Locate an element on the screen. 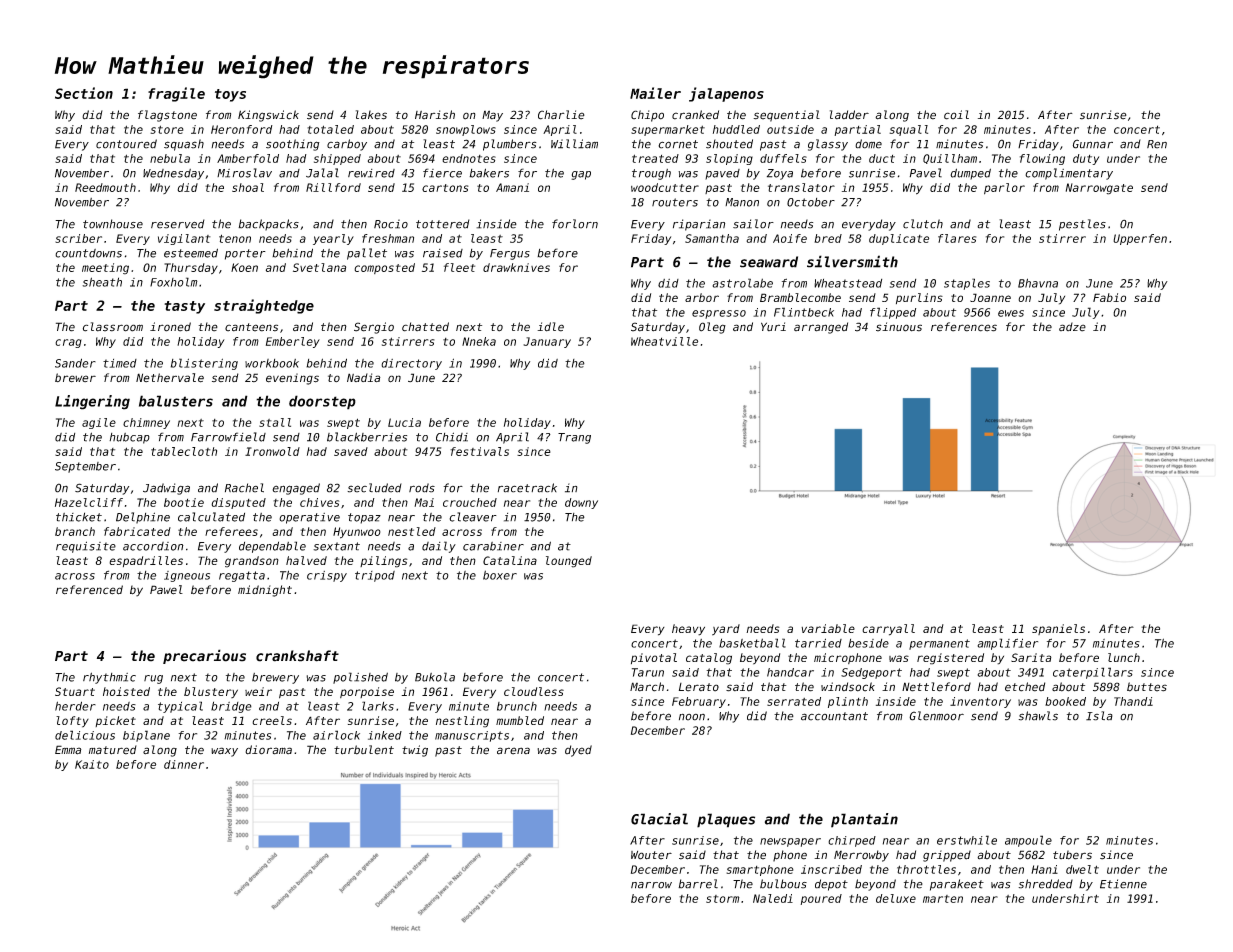 Image resolution: width=1233 pixels, height=952 pixels. references is located at coordinates (964, 327).
